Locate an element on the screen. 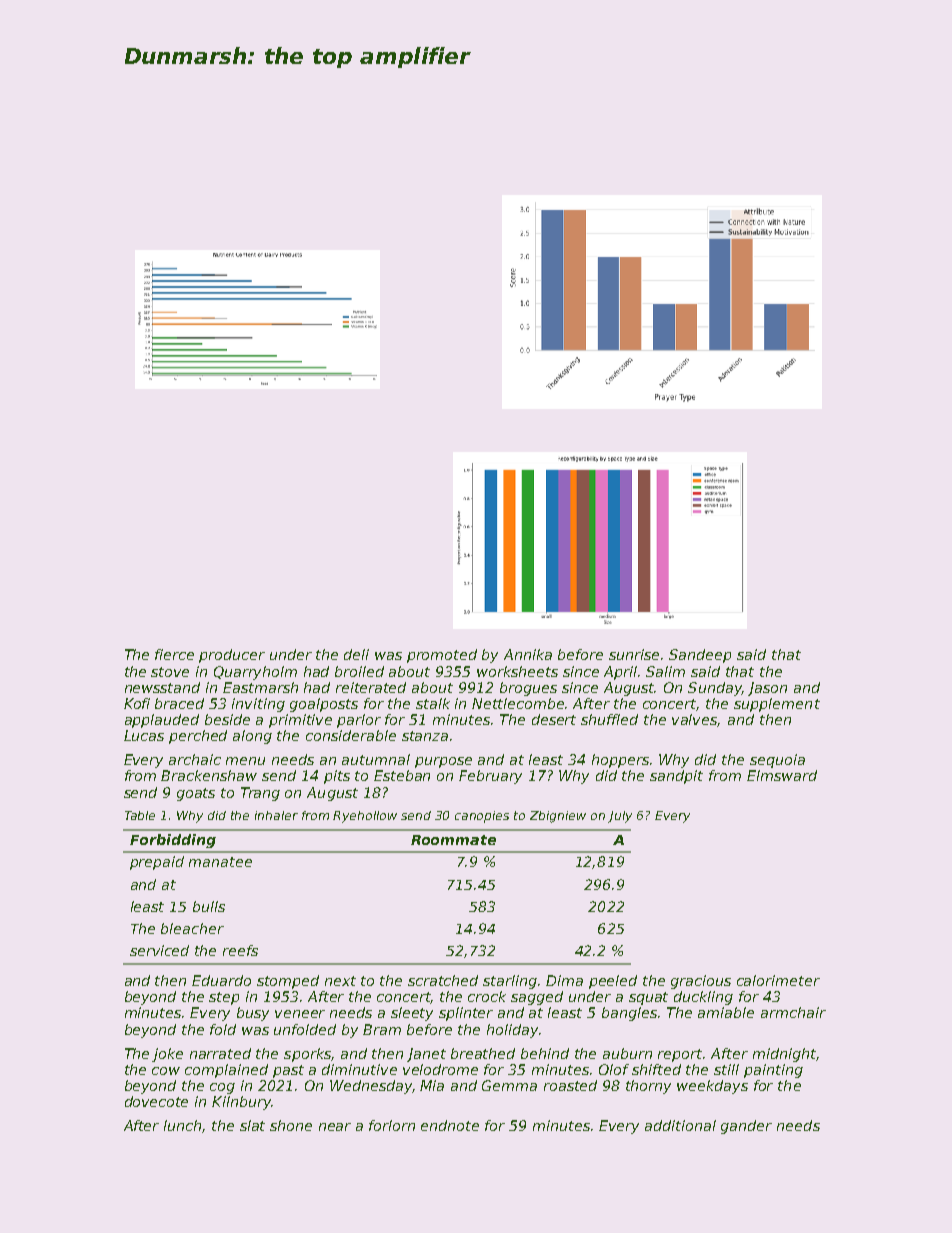 Image resolution: width=952 pixels, height=1233 pixels. additional is located at coordinates (680, 1125).
